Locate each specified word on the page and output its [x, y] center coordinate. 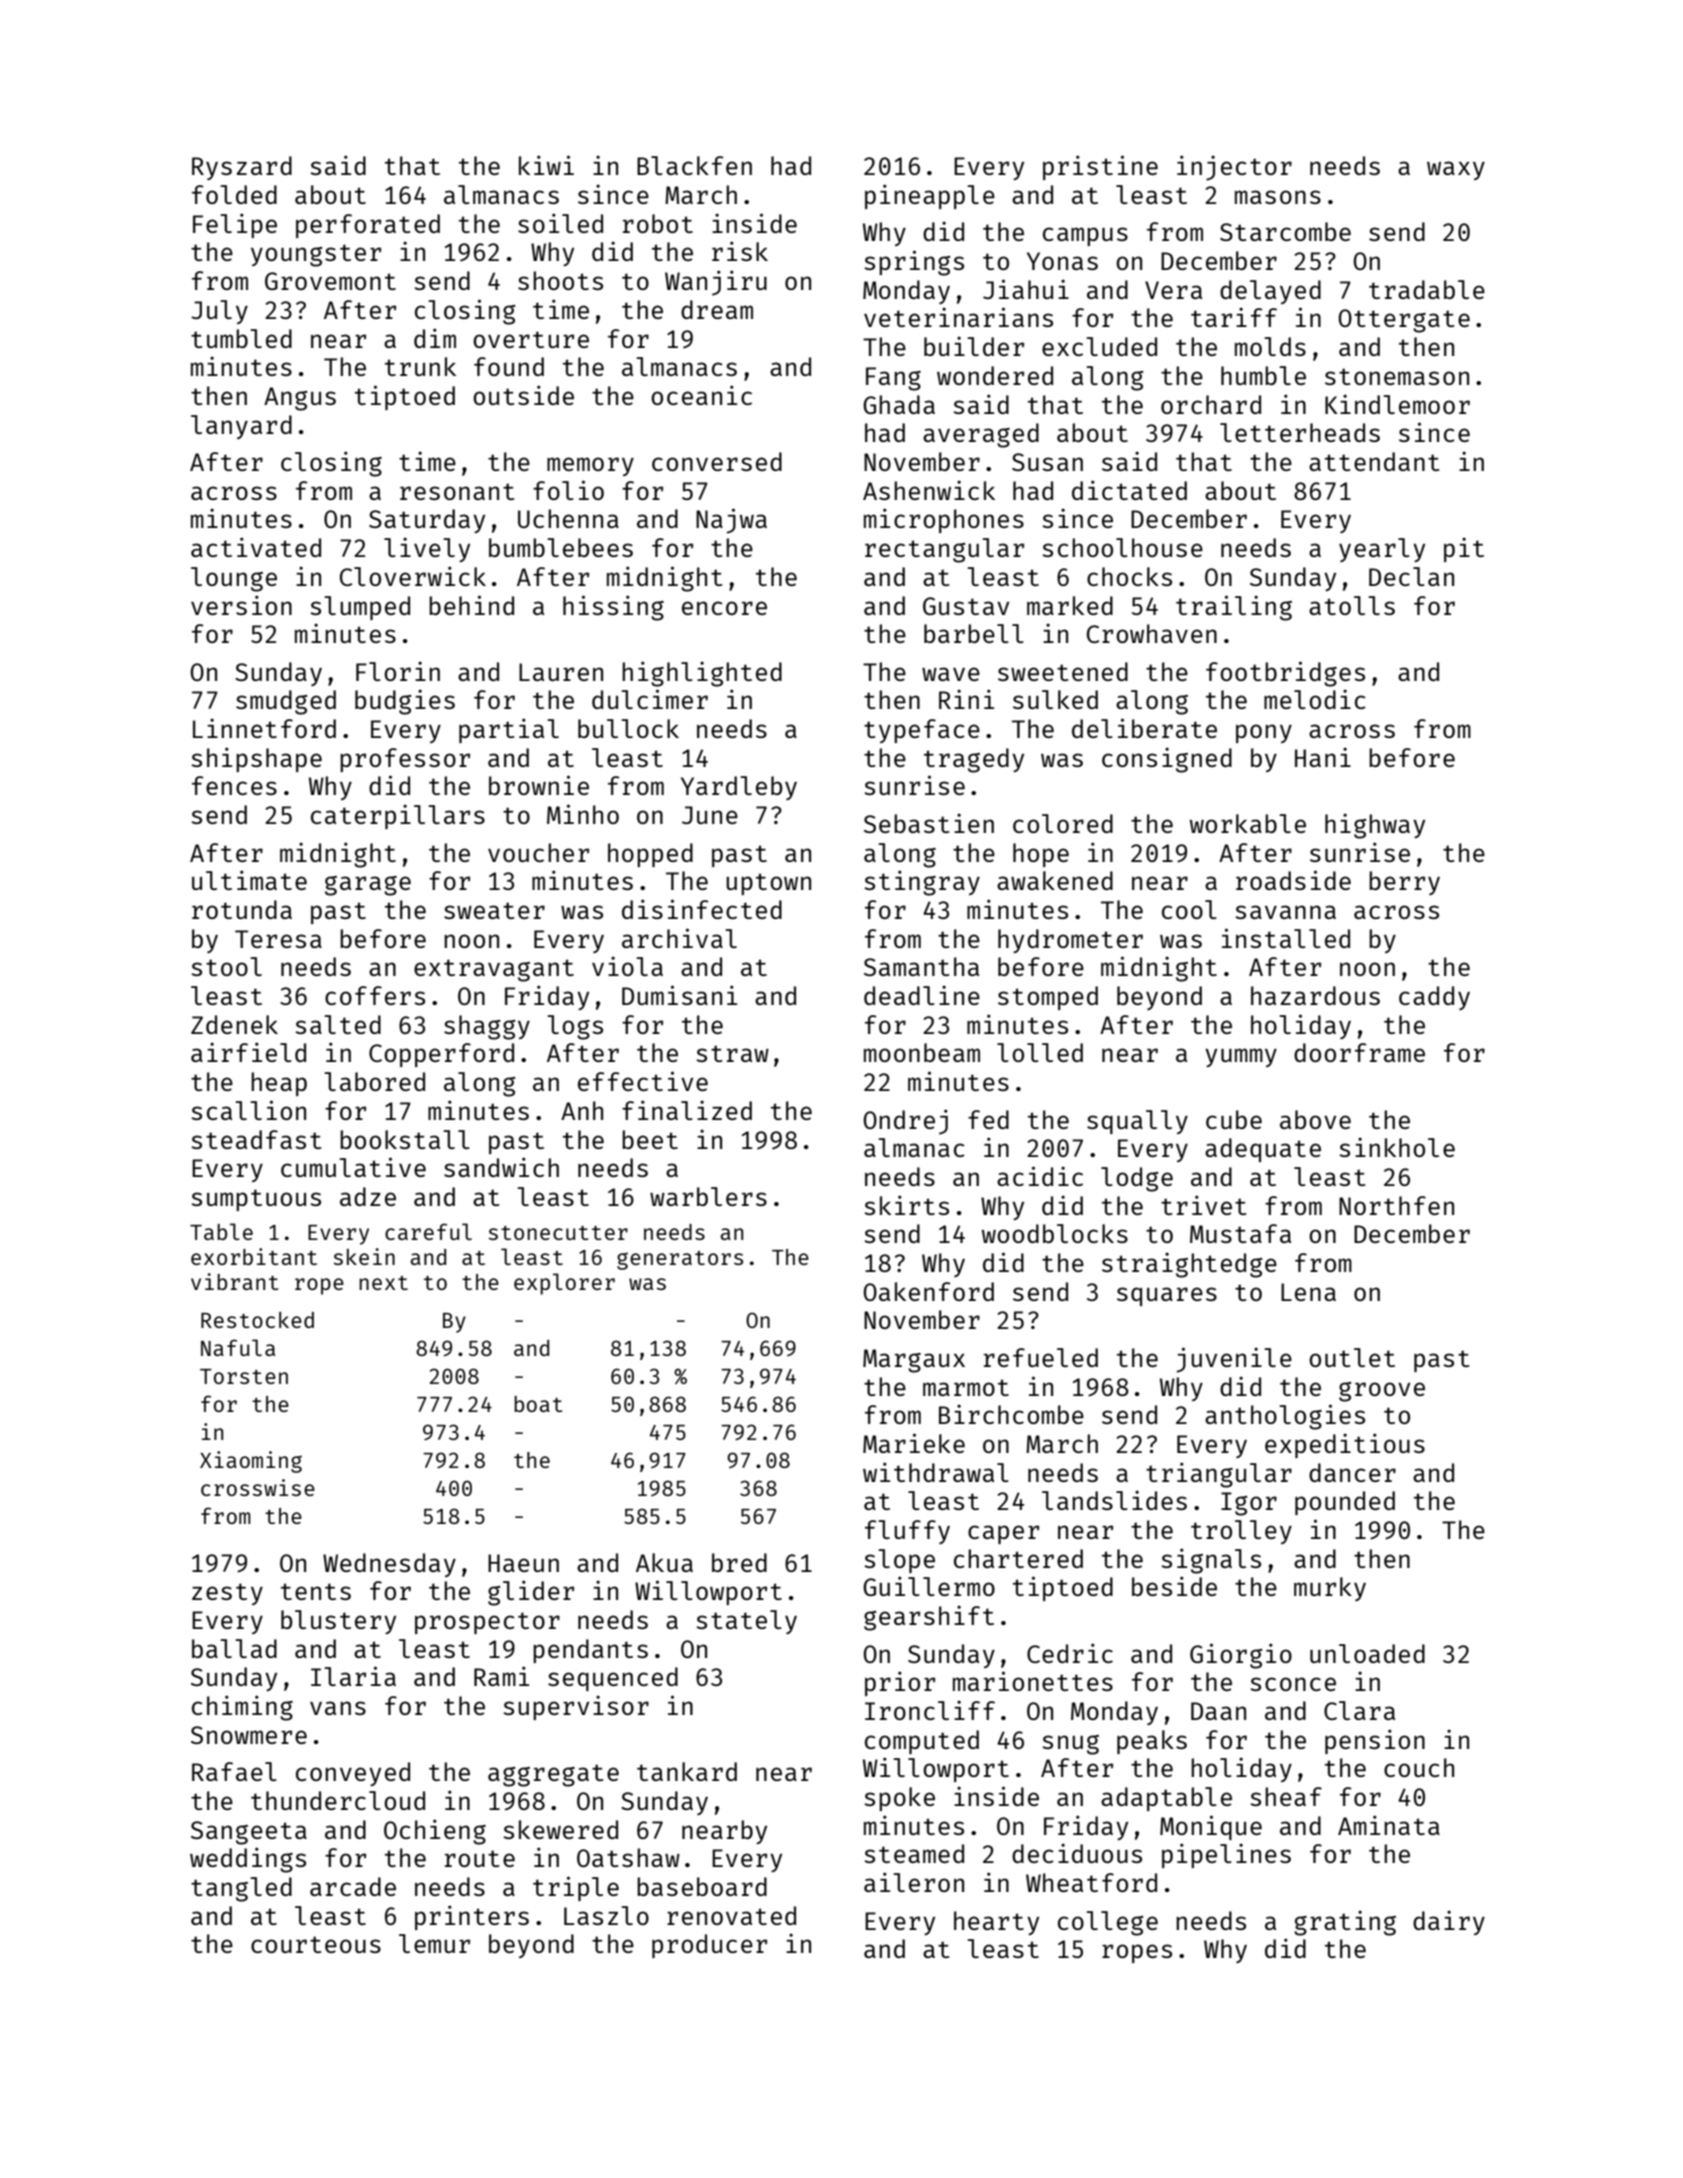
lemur [434, 1943]
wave [951, 674]
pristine [1100, 167]
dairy [1449, 1922]
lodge [1137, 1179]
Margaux [914, 1361]
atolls [1352, 605]
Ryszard [242, 168]
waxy [1456, 170]
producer [709, 1946]
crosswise [258, 1487]
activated [256, 547]
